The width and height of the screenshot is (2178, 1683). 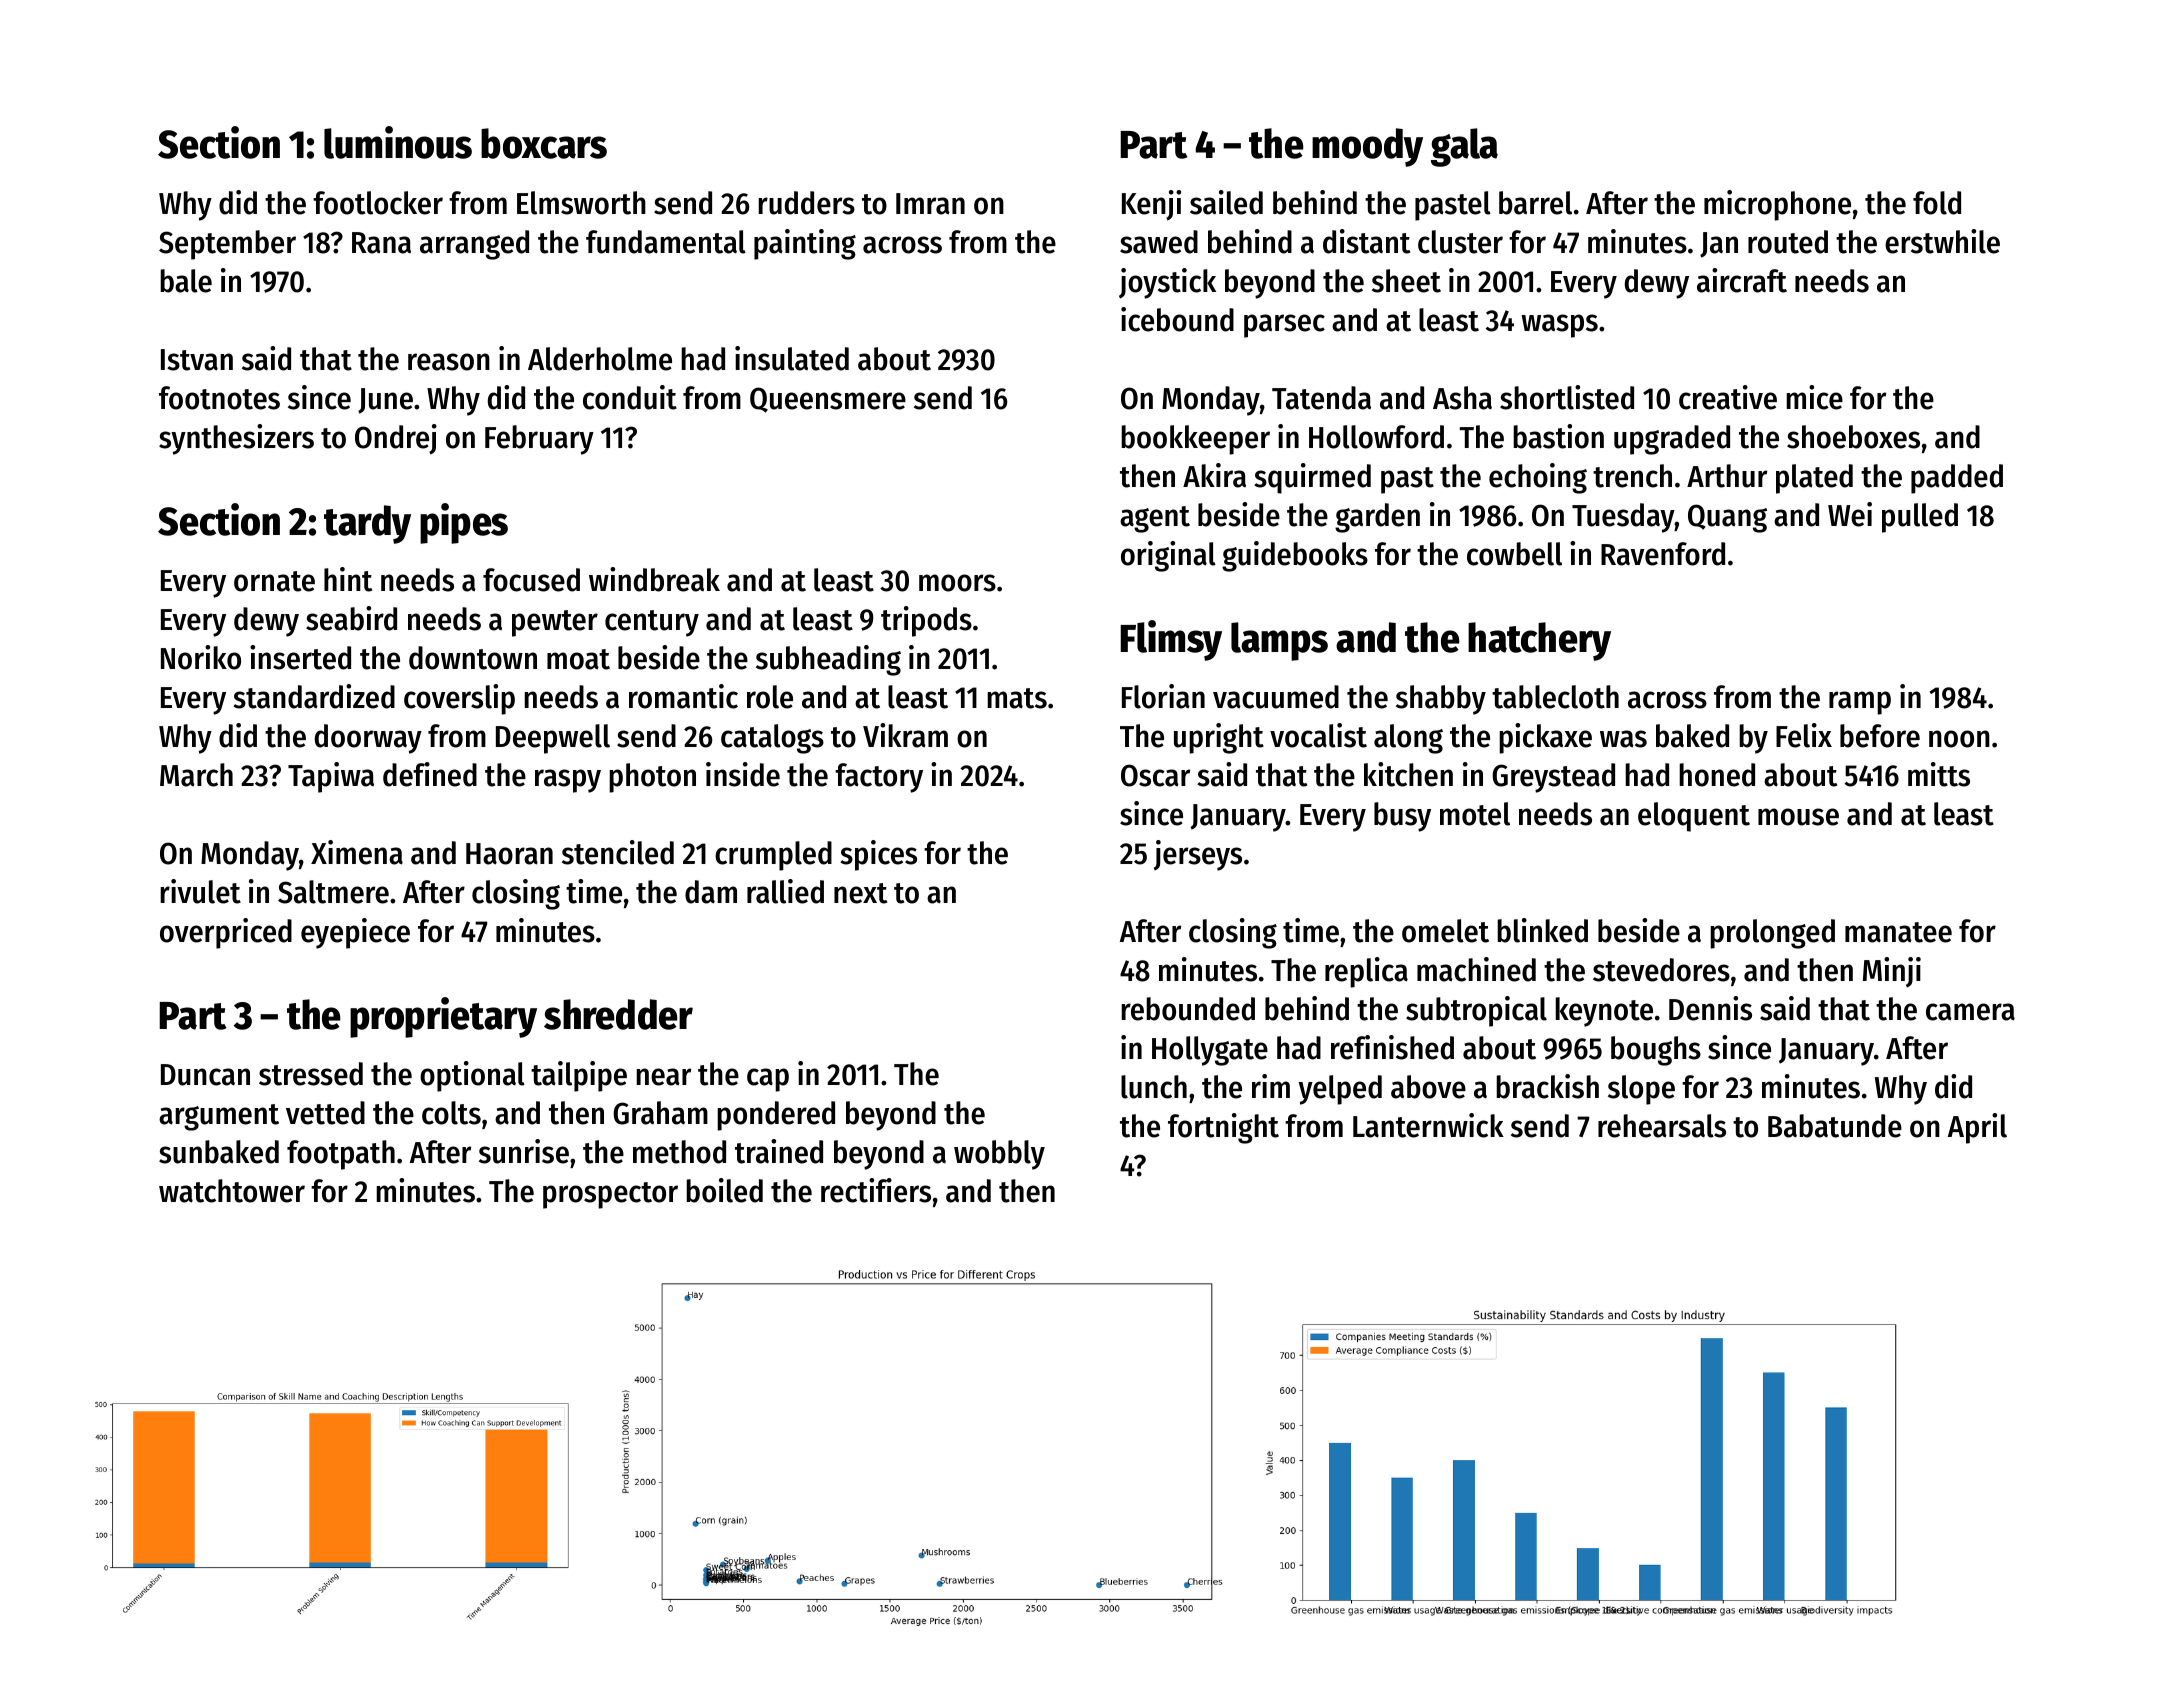 I want to click on echoing, so click(x=1538, y=478).
